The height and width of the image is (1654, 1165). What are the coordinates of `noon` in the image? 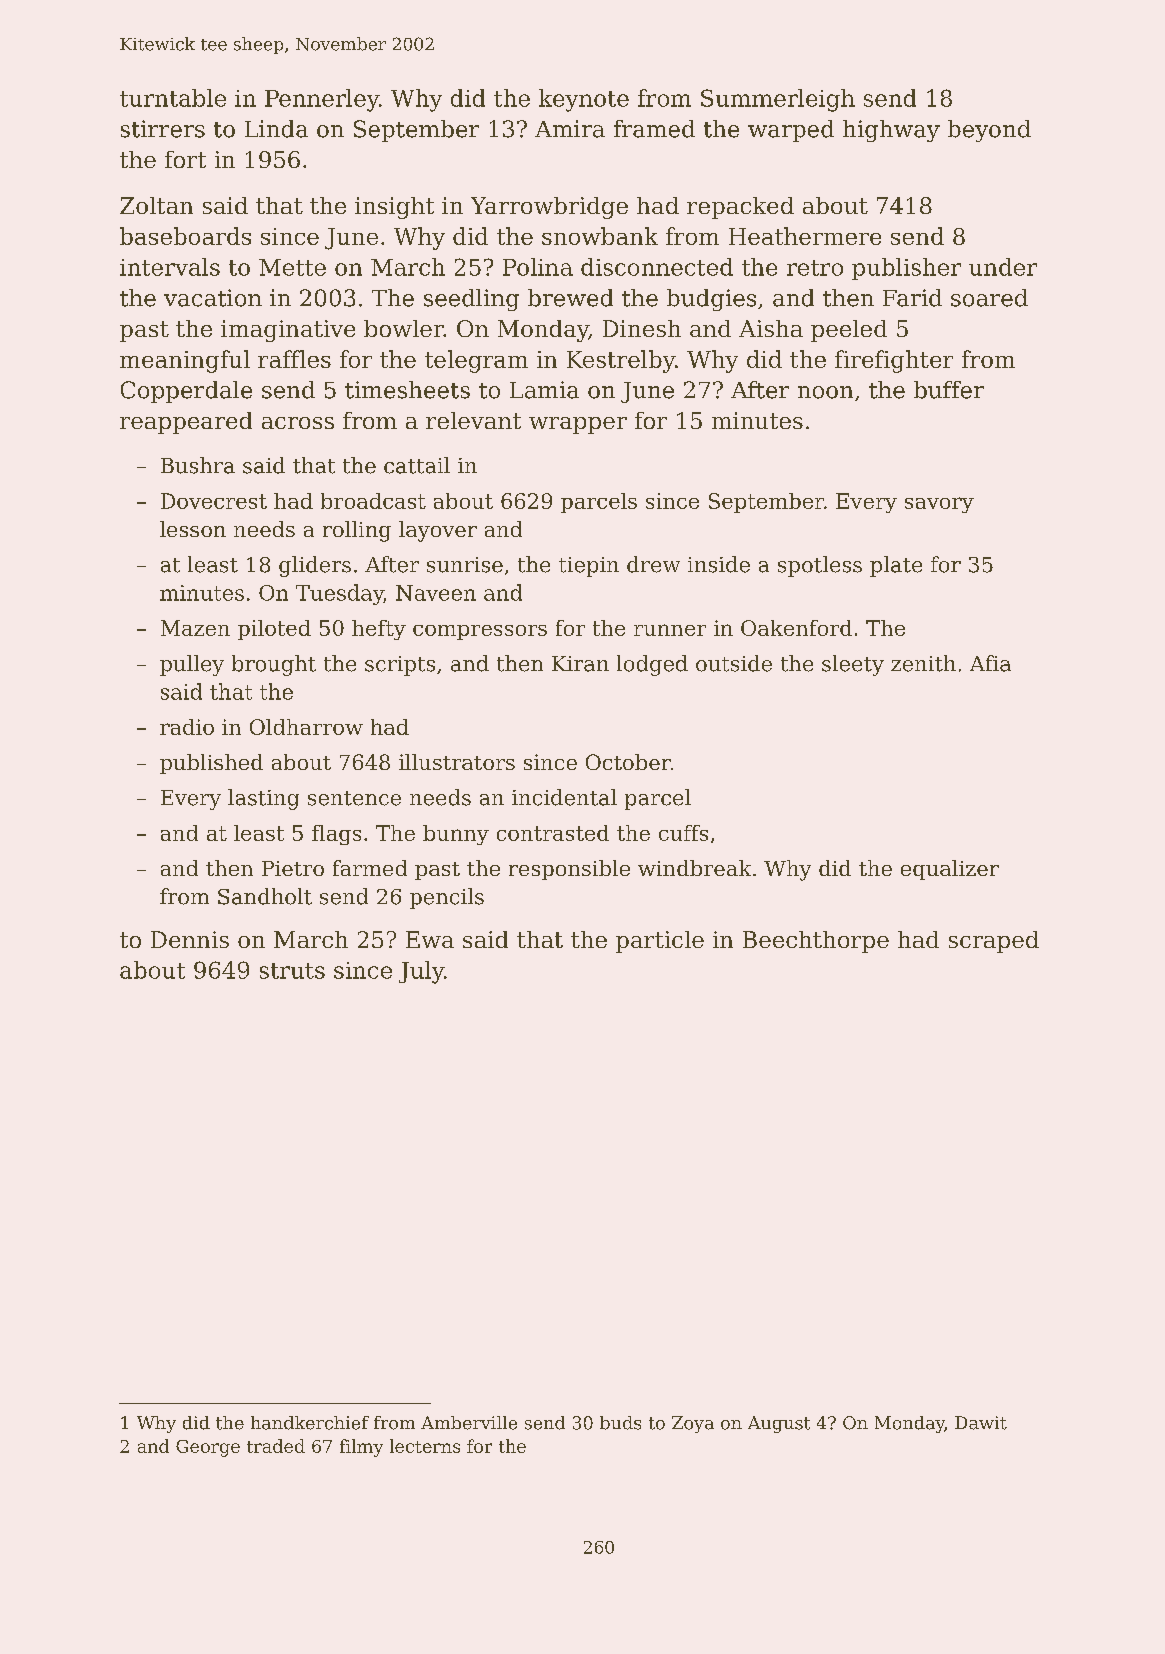 It's located at (825, 392).
